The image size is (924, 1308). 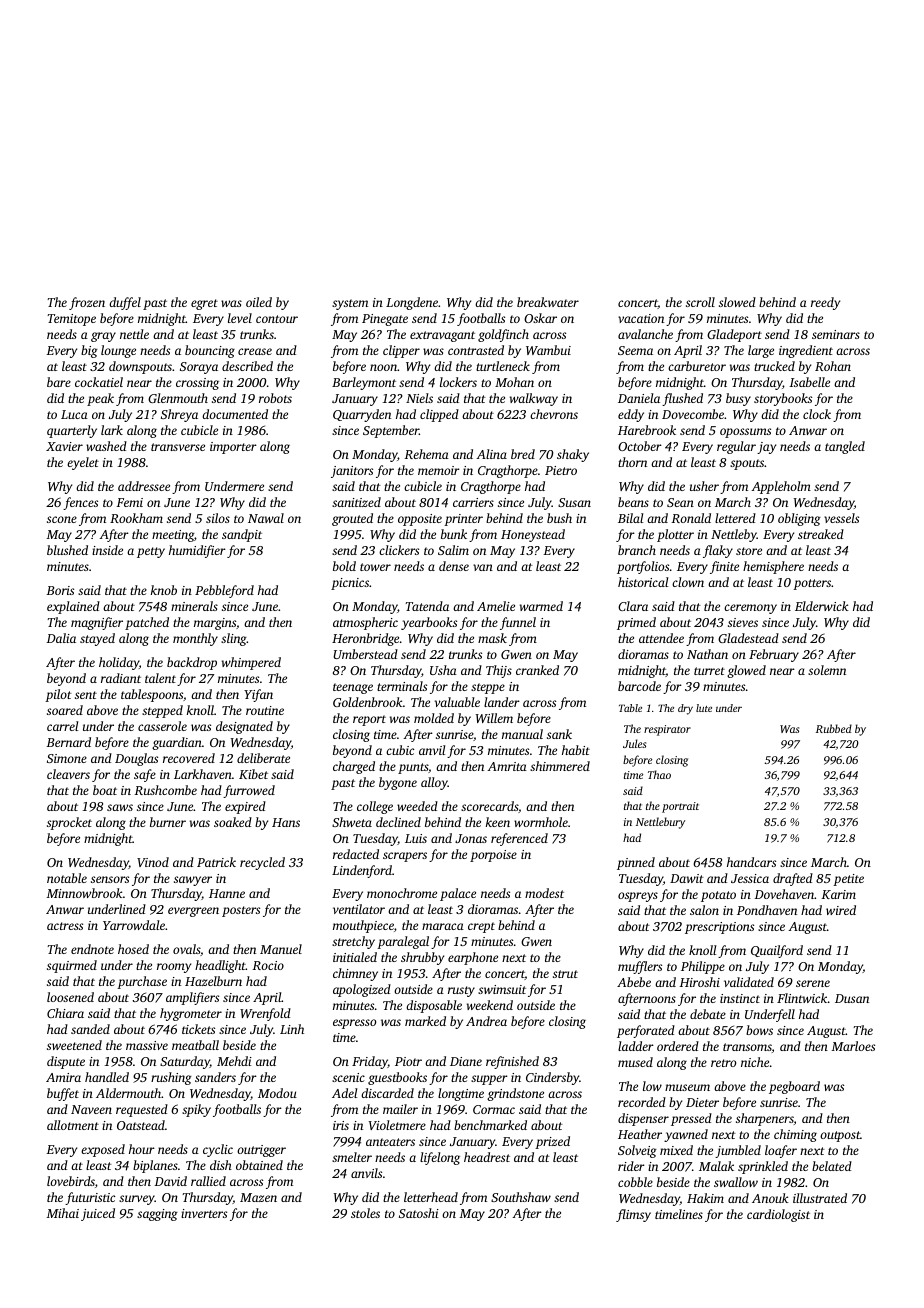 I want to click on gray, so click(x=103, y=337).
